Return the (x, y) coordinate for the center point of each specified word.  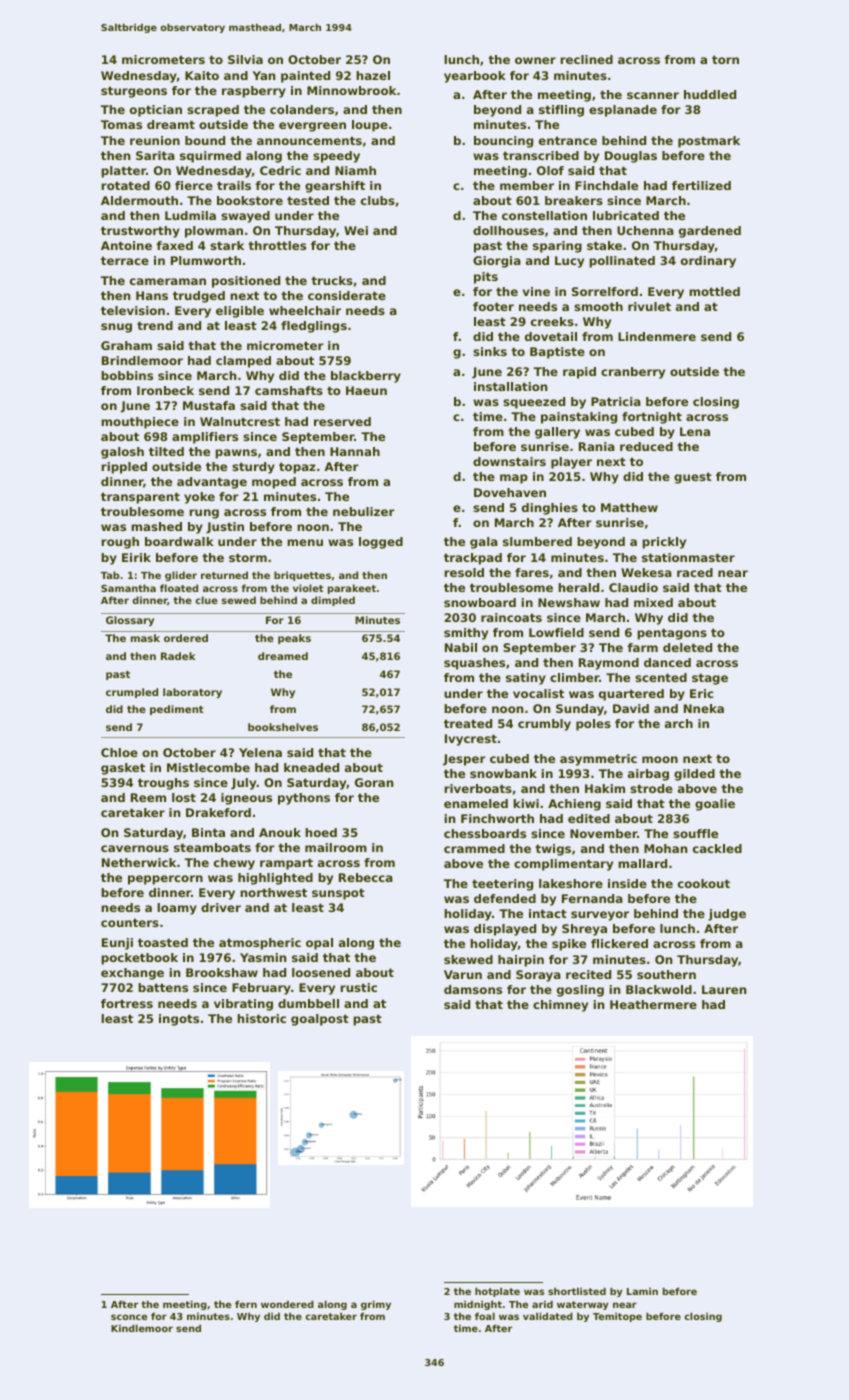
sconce (129, 1317)
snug (116, 328)
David (631, 708)
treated (468, 723)
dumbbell (308, 1003)
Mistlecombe (208, 767)
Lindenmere (657, 336)
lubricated (626, 215)
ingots (179, 1020)
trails (234, 185)
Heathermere (653, 1004)
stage (710, 679)
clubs (378, 200)
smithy (466, 634)
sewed (239, 600)
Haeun (366, 390)
